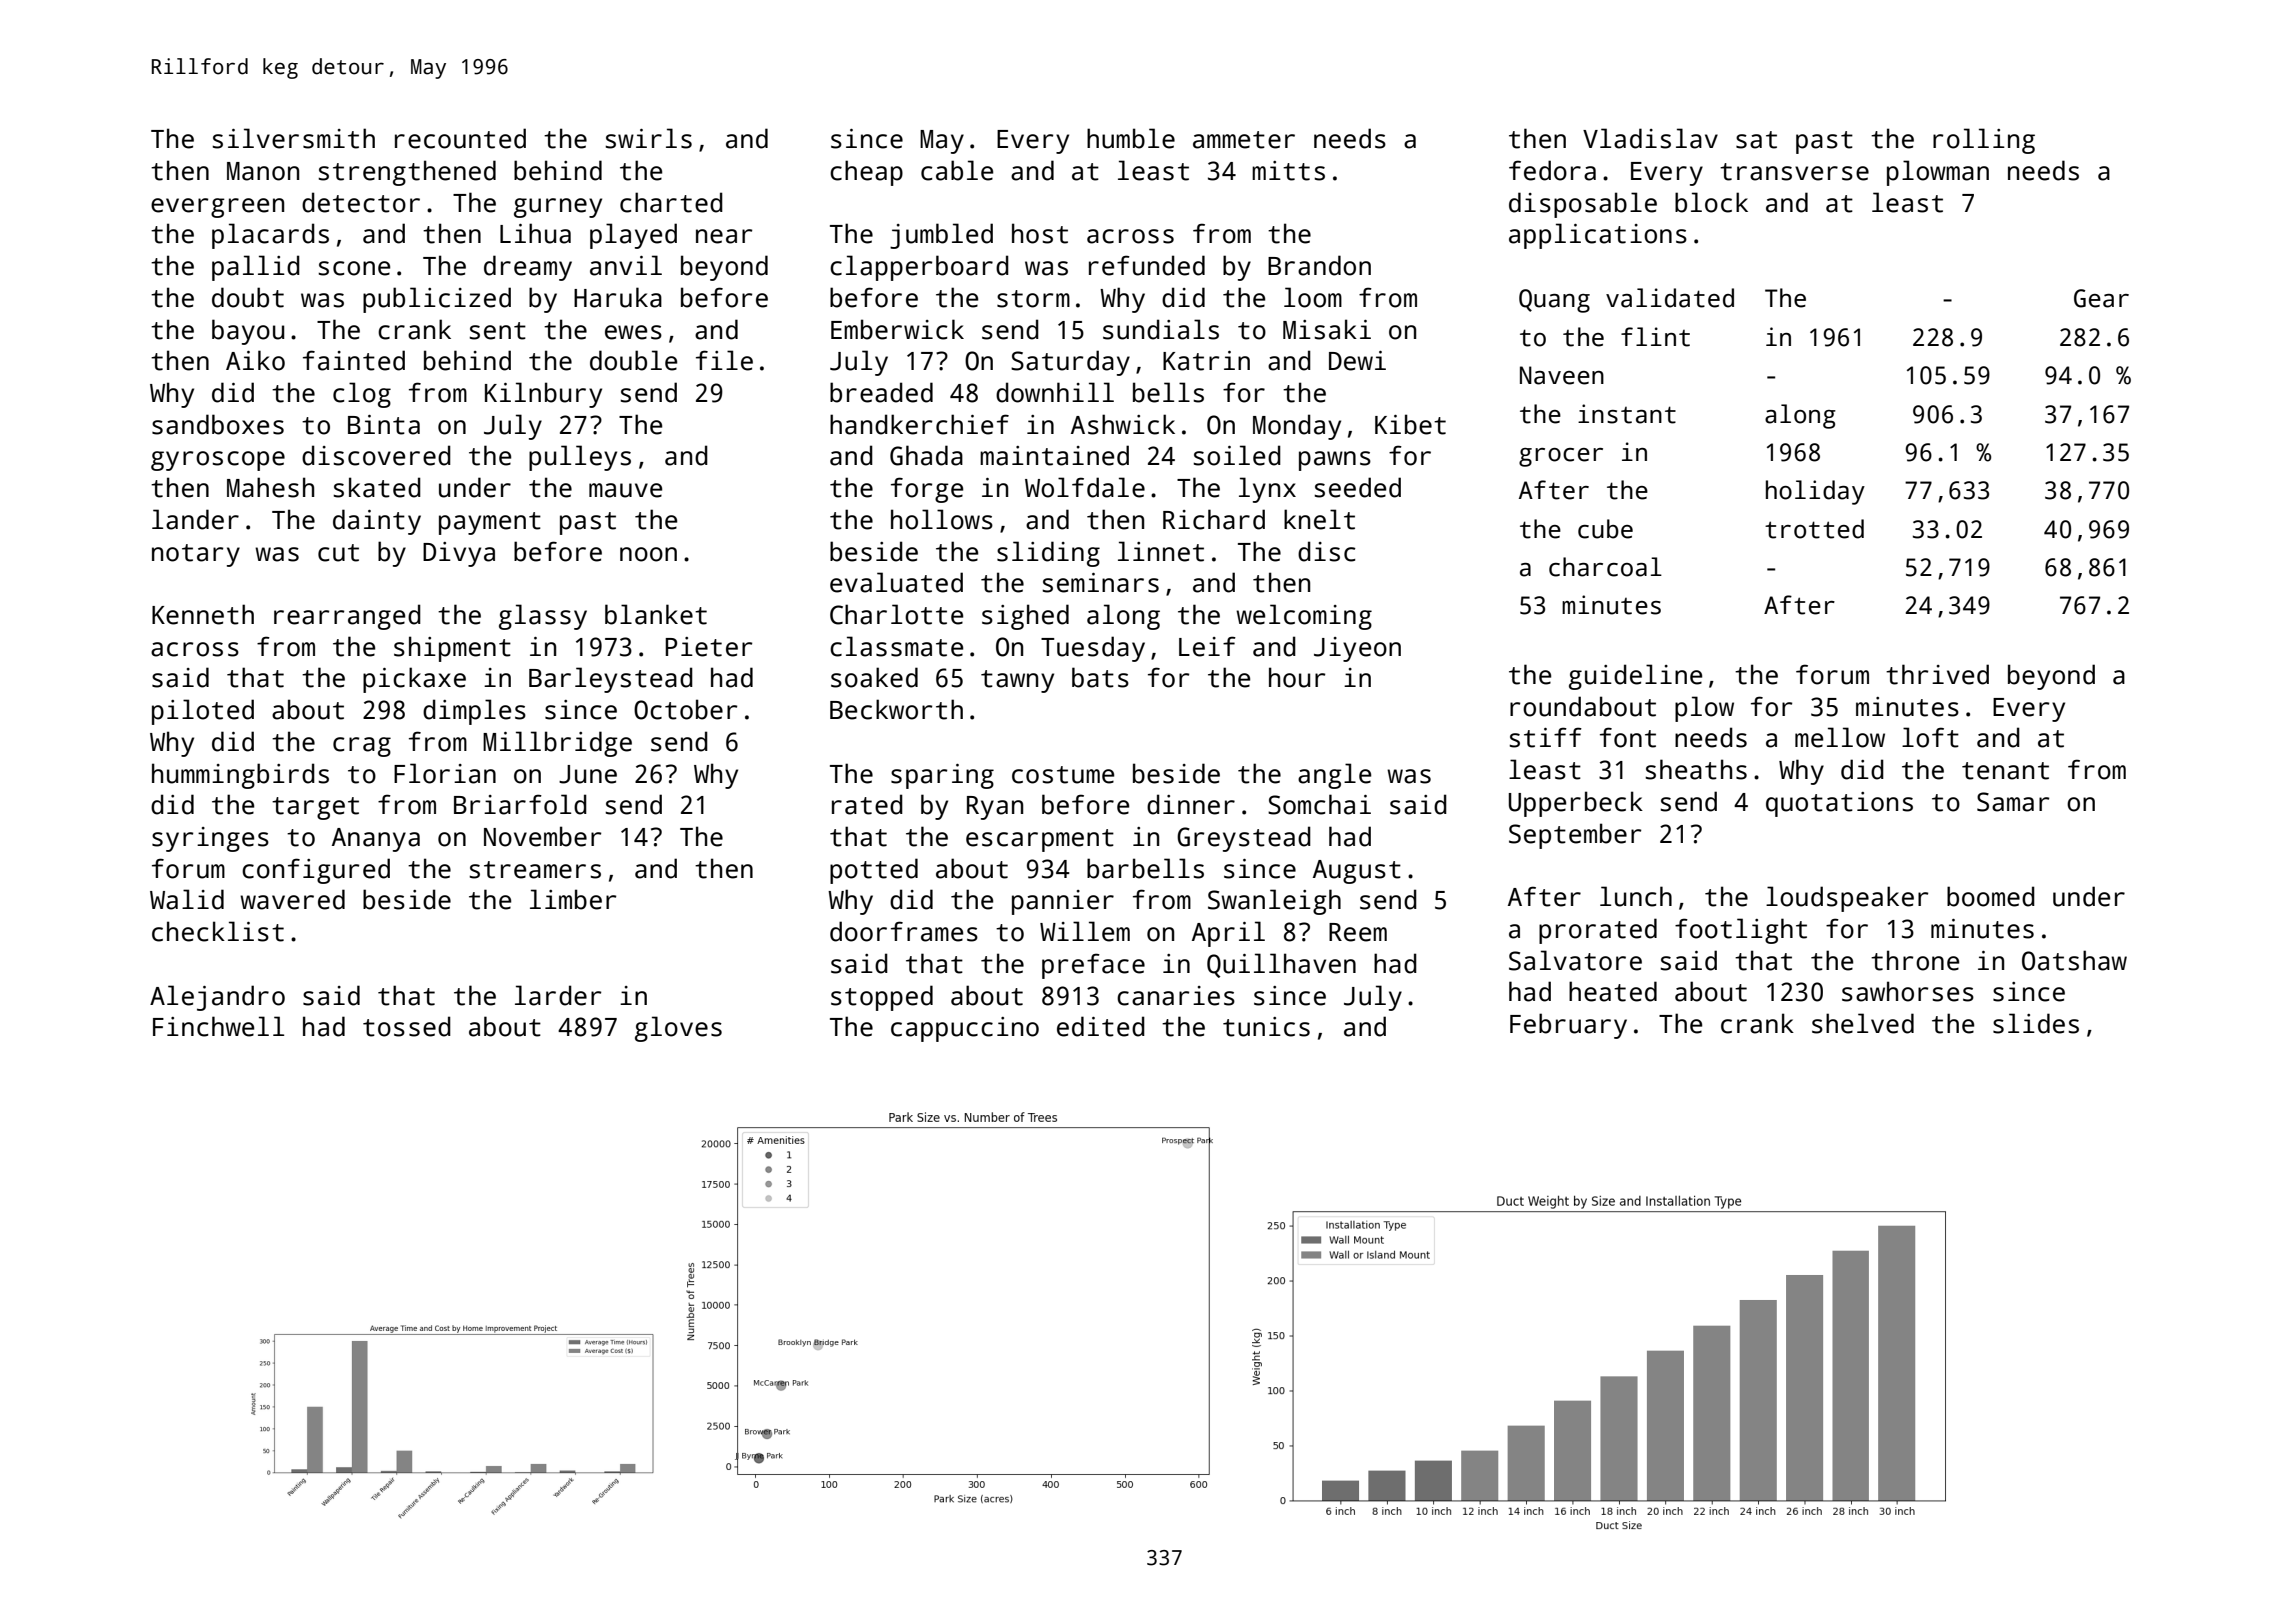  I want to click on Aiko, so click(255, 360).
